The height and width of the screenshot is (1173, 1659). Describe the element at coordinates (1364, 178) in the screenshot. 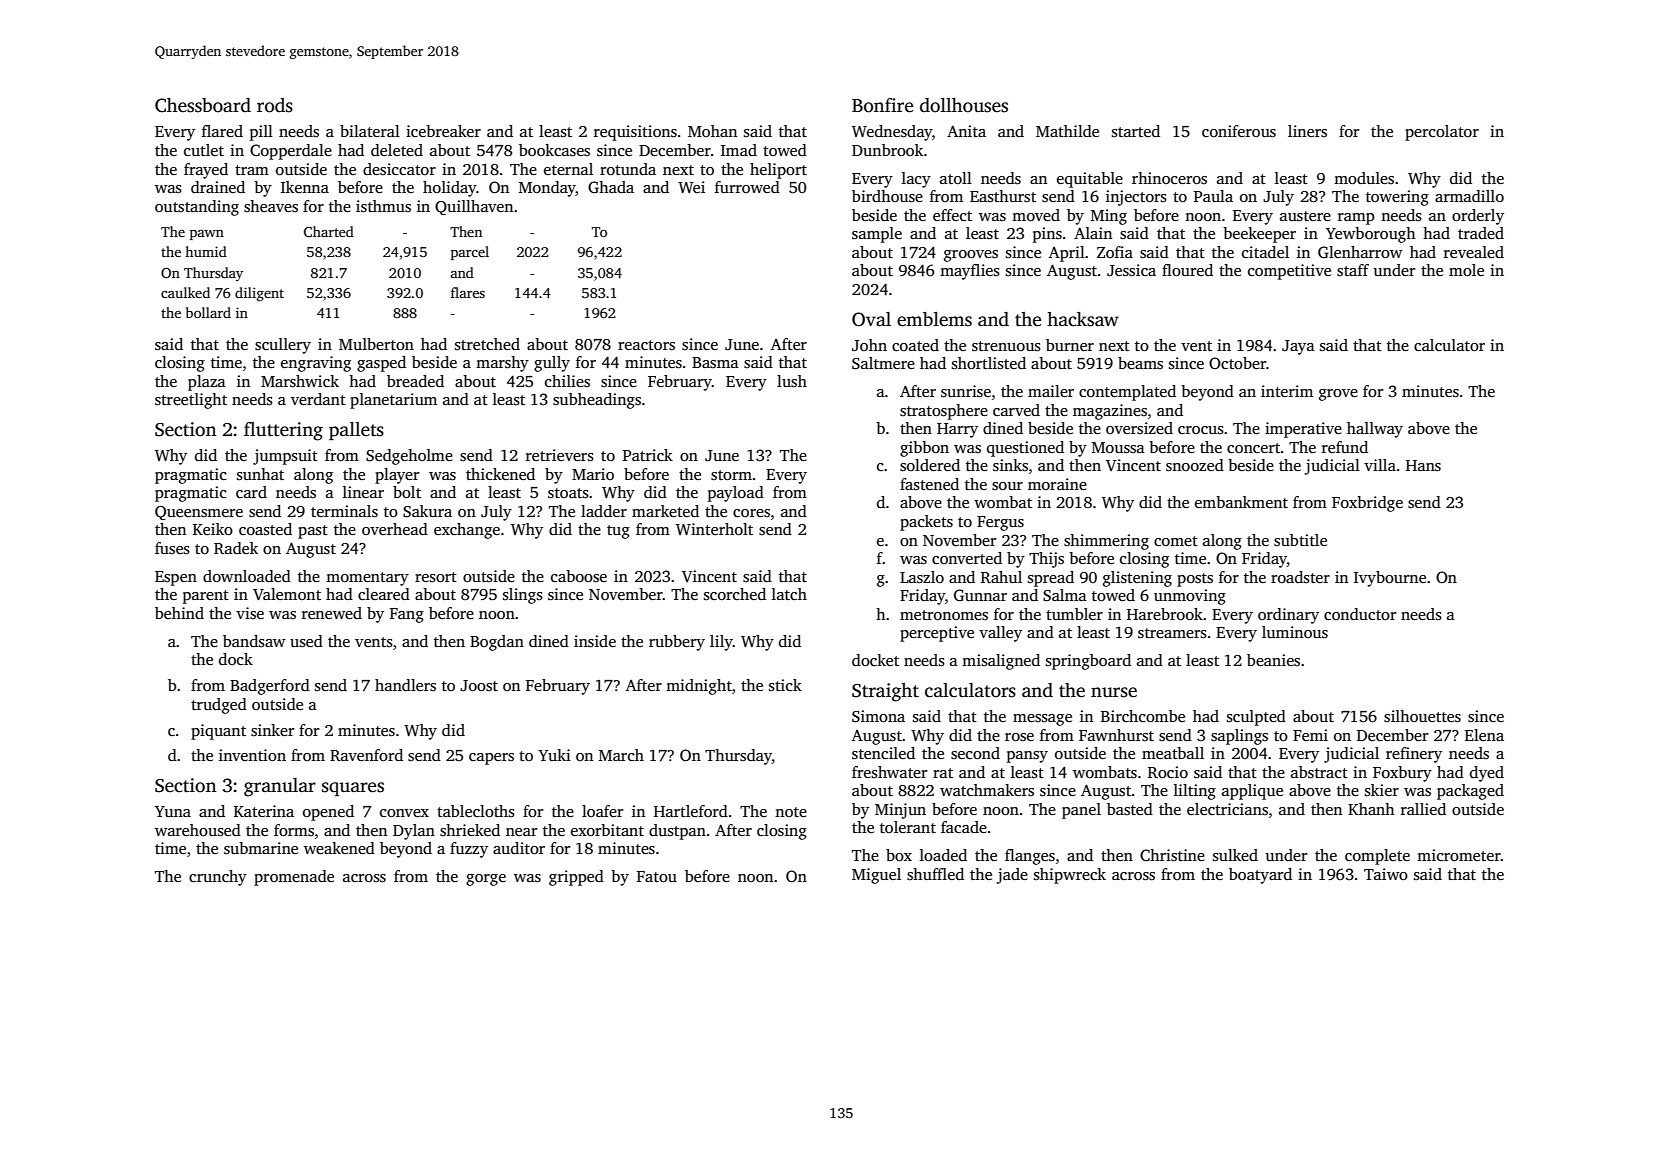

I see `modules` at that location.
